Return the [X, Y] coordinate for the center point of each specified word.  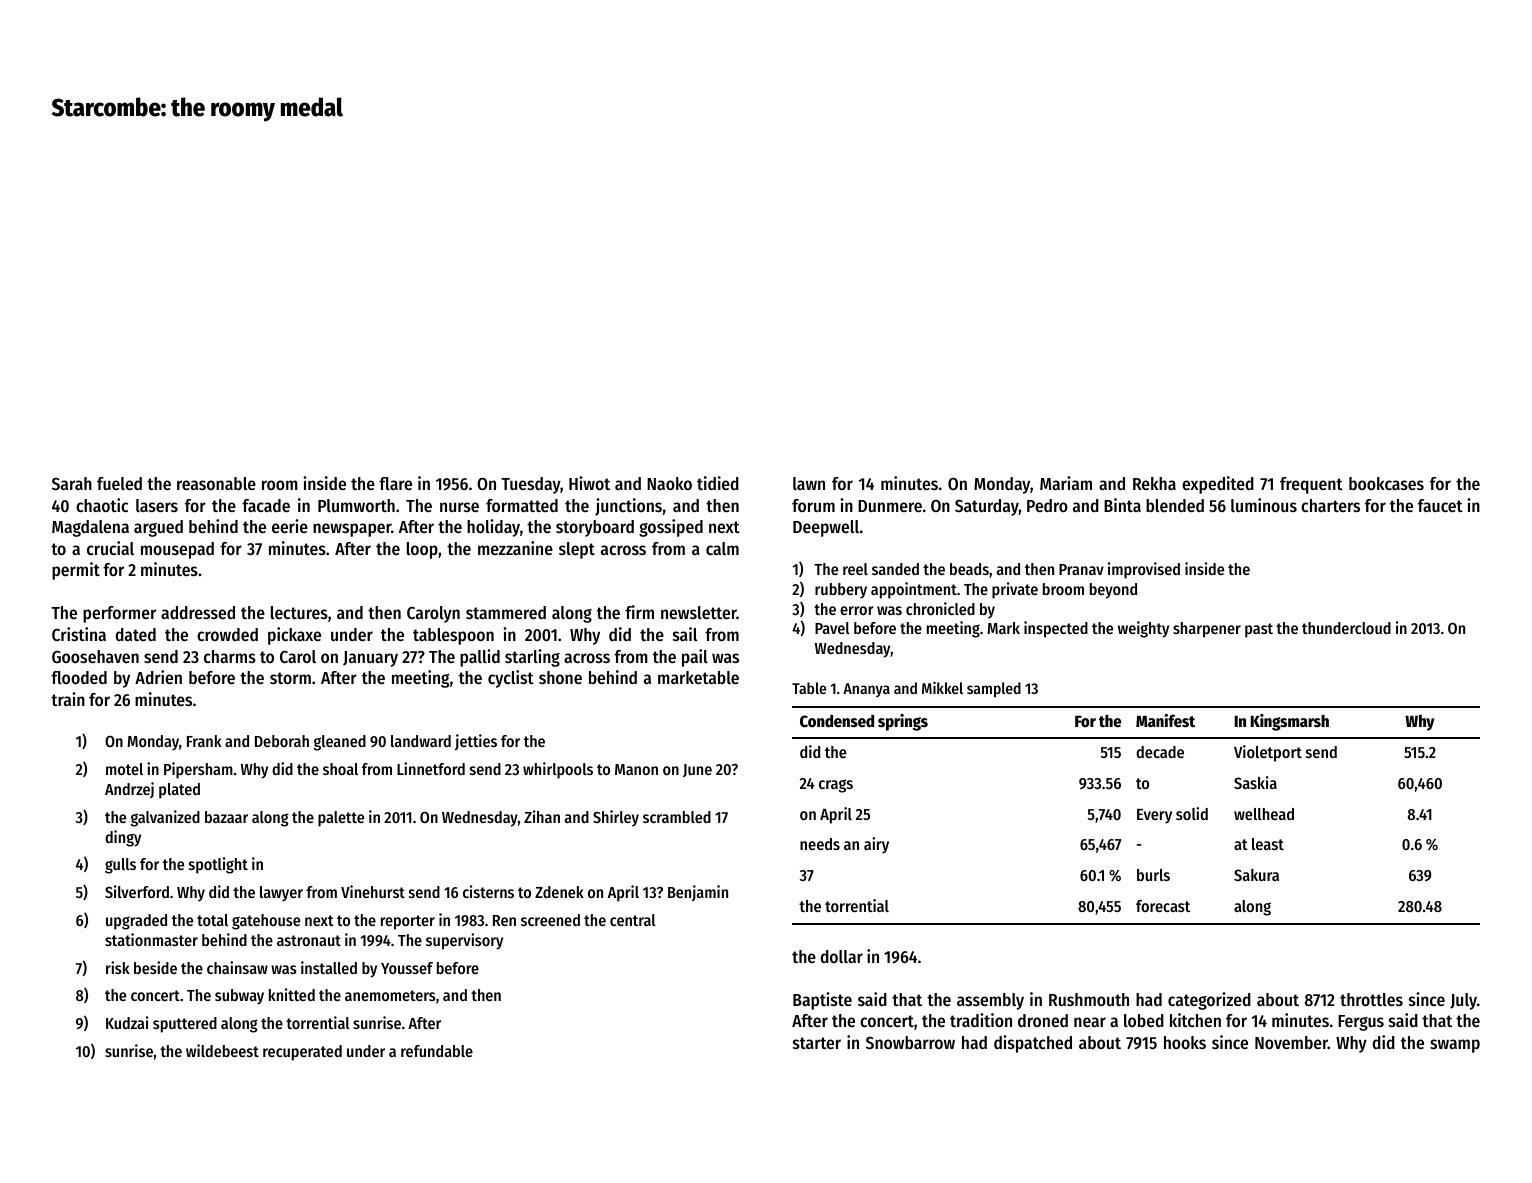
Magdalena [90, 528]
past [1259, 630]
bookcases [1386, 483]
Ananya [866, 690]
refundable [437, 1051]
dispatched [1033, 1044]
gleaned [340, 743]
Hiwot [589, 483]
